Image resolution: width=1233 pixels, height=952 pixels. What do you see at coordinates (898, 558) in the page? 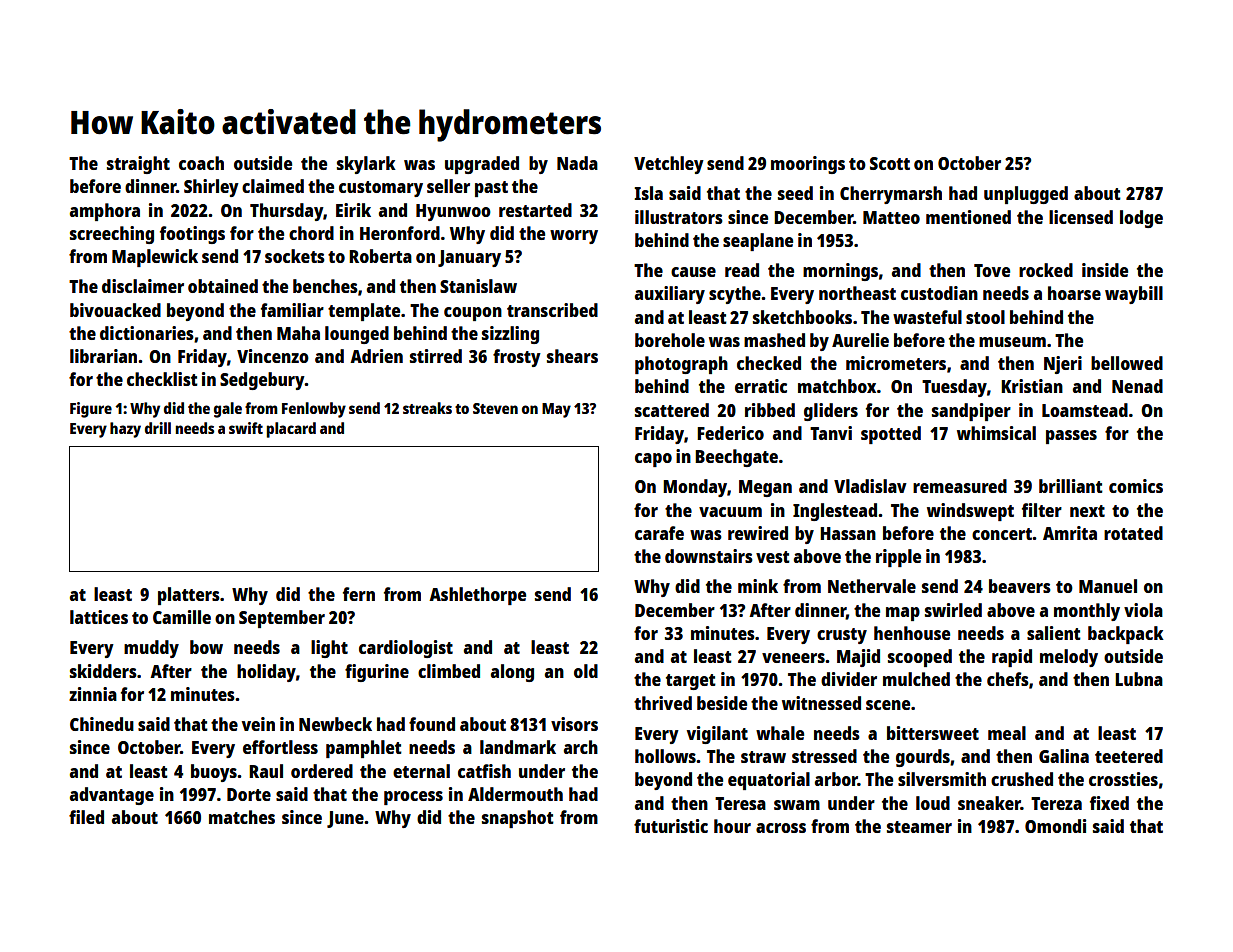
I see `ripple` at bounding box center [898, 558].
